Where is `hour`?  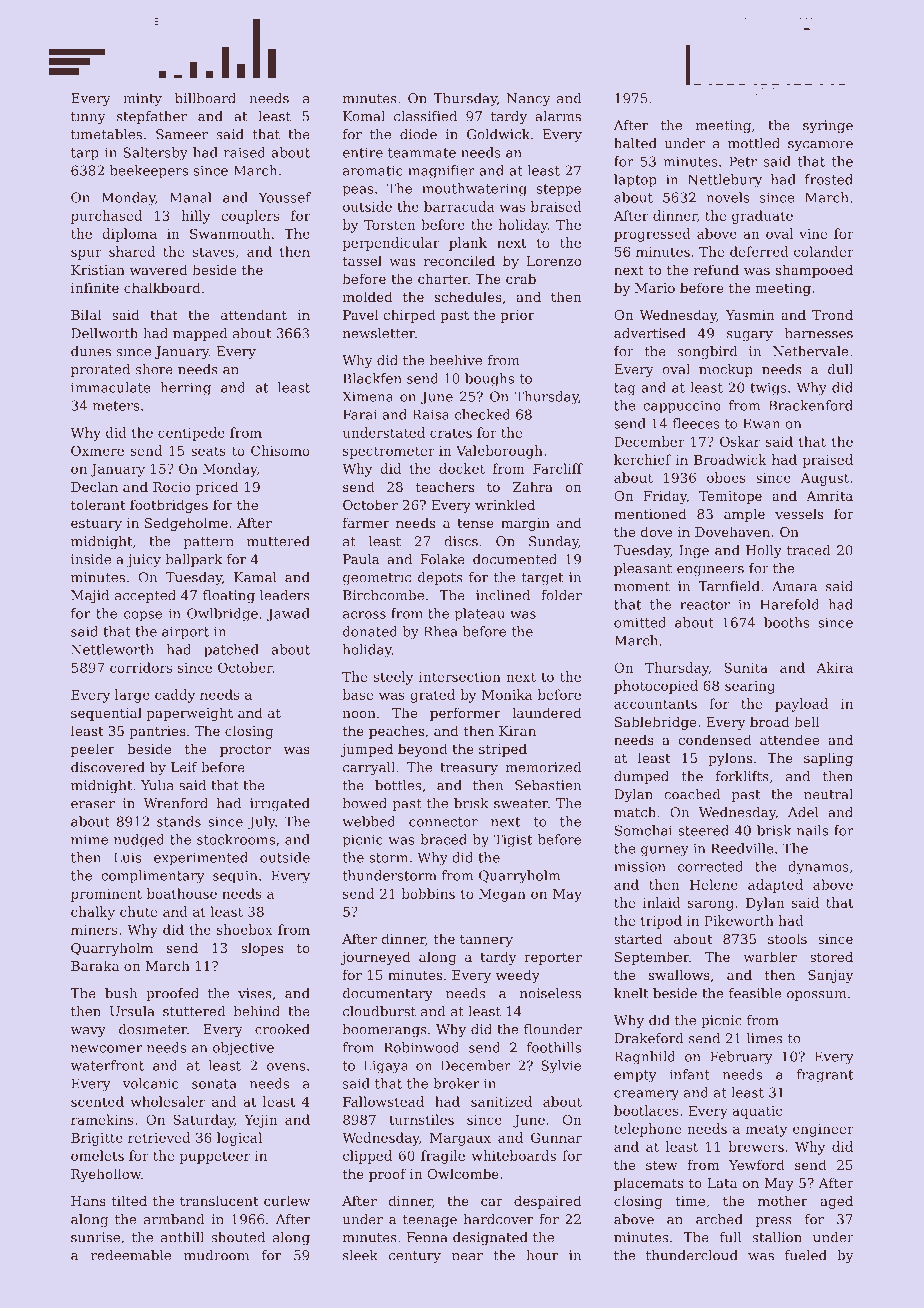 hour is located at coordinates (542, 1255).
